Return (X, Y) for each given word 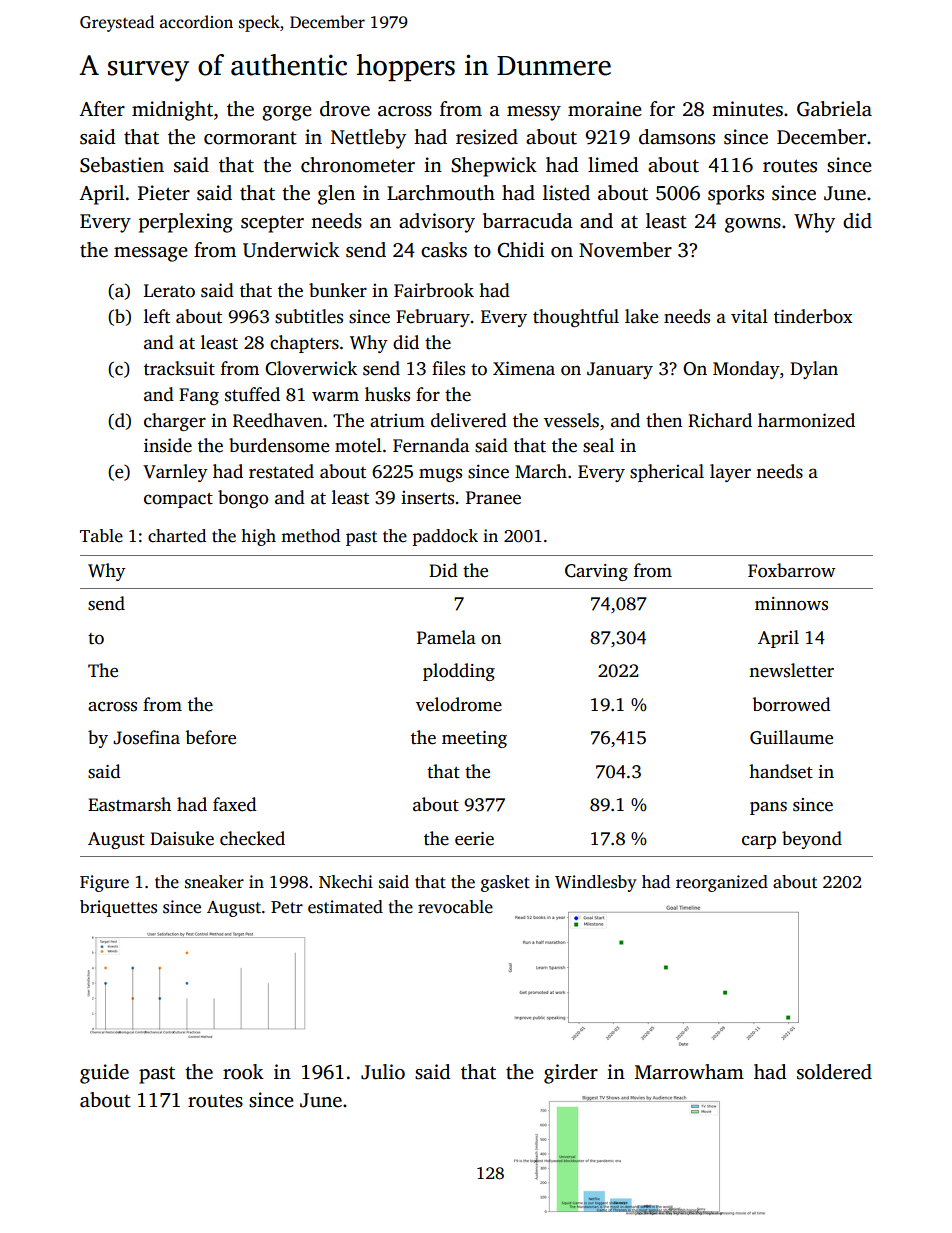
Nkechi (346, 882)
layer (730, 473)
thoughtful (576, 318)
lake (641, 316)
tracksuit (179, 368)
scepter (272, 224)
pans (768, 808)
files (448, 368)
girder (571, 1074)
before (210, 737)
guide (104, 1074)
